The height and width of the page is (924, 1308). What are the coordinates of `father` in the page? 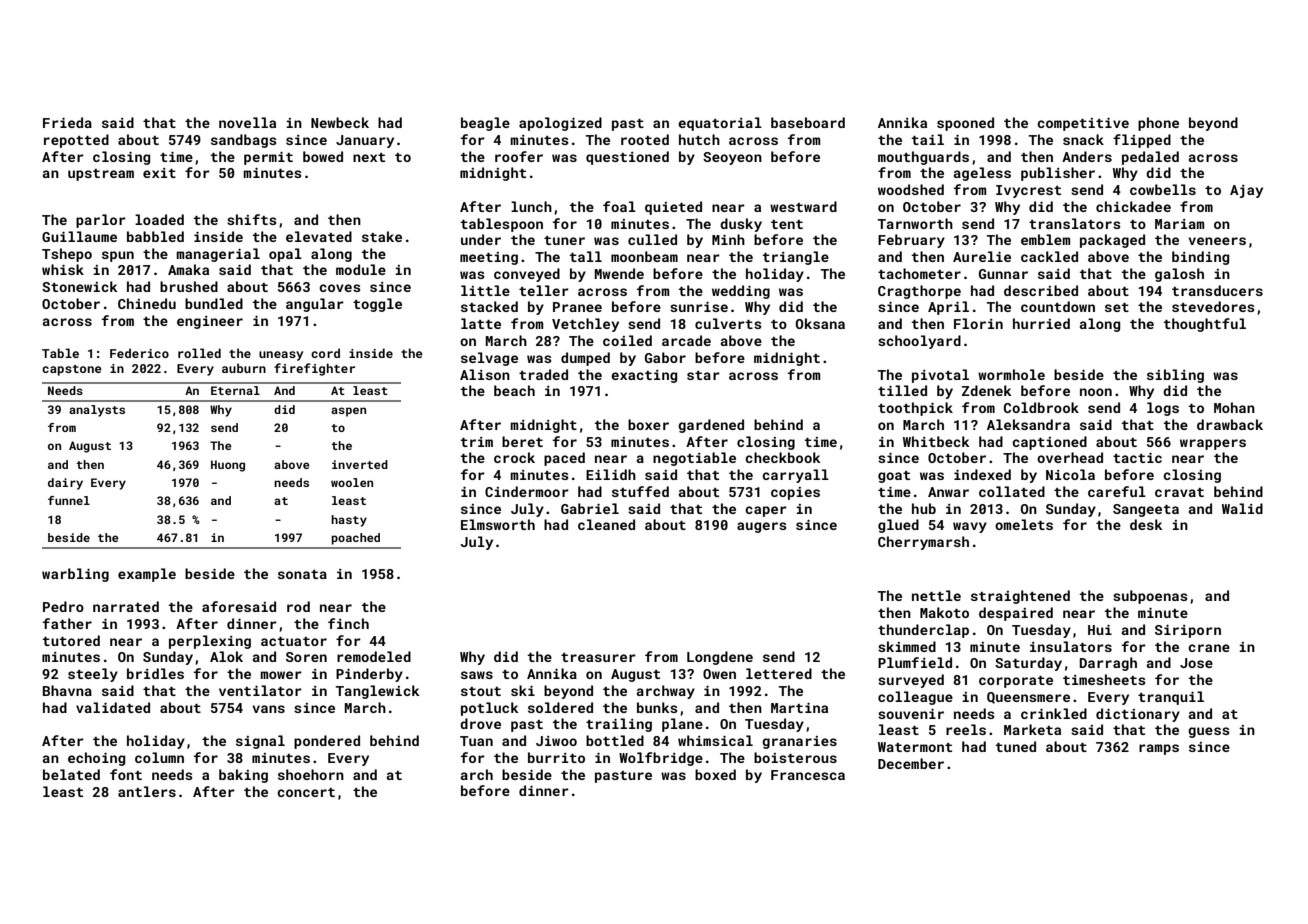 It's located at (67, 623).
